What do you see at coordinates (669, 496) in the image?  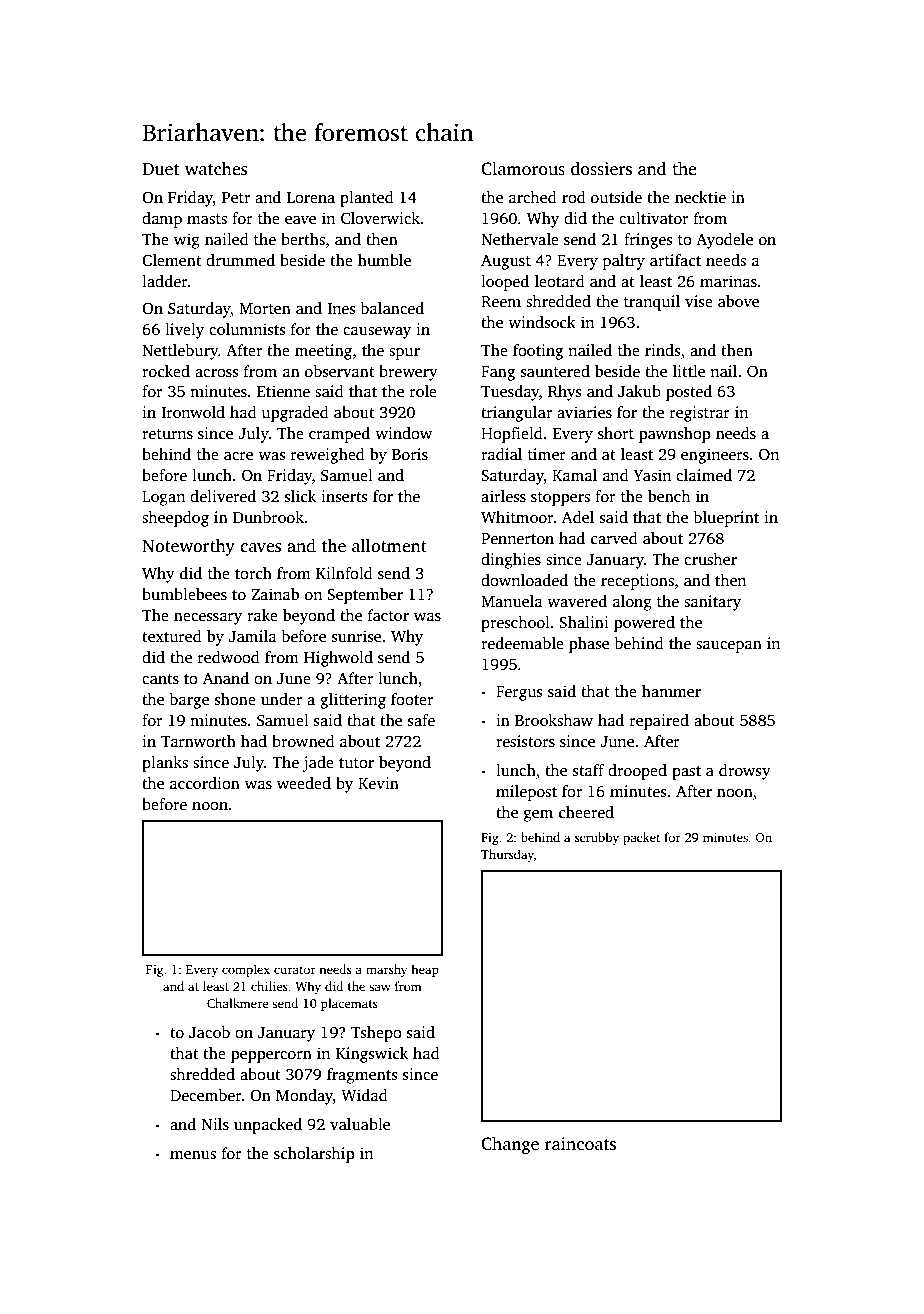 I see `bench` at bounding box center [669, 496].
